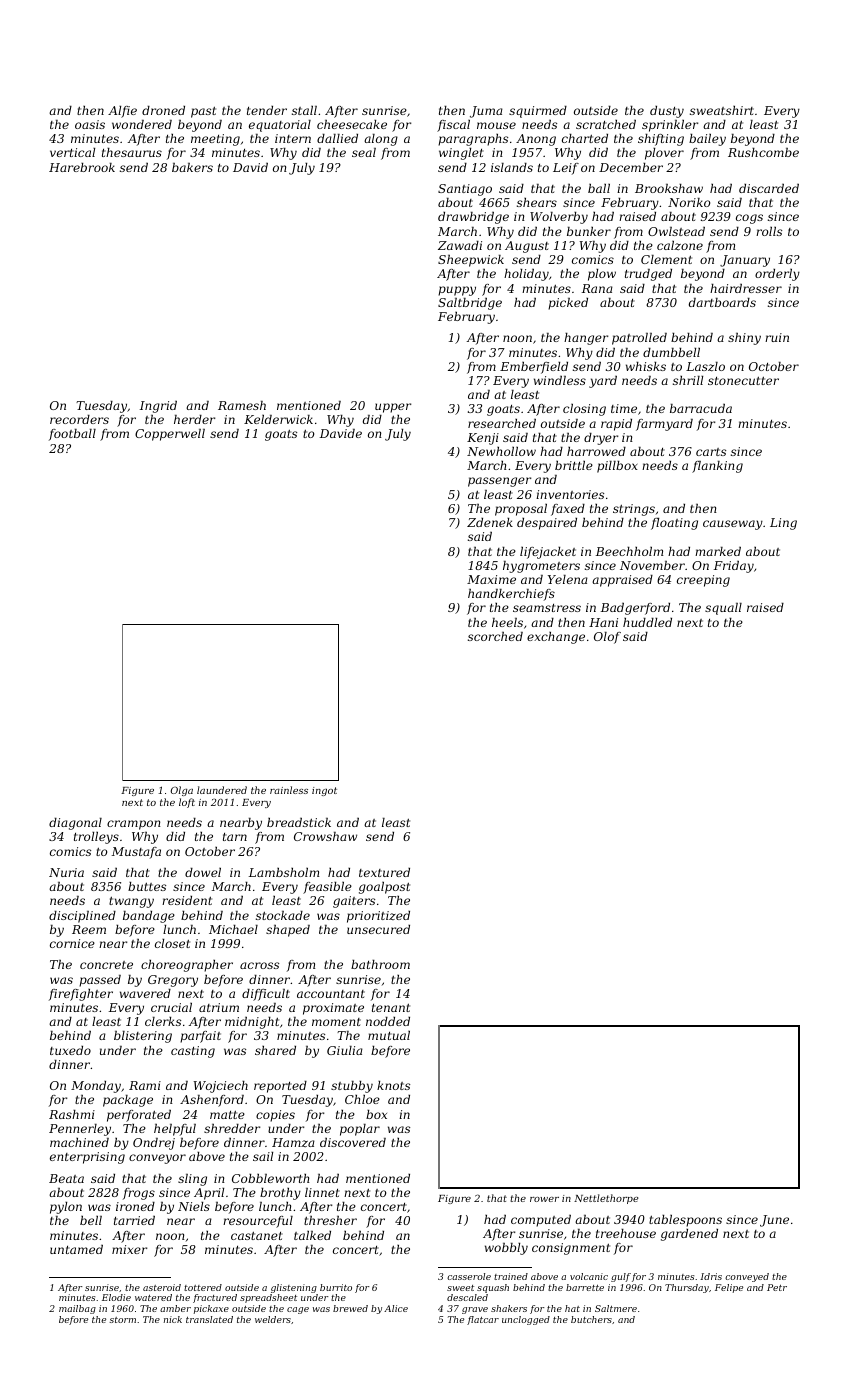 The width and height of the screenshot is (849, 1400). What do you see at coordinates (364, 152) in the screenshot?
I see `seal` at bounding box center [364, 152].
